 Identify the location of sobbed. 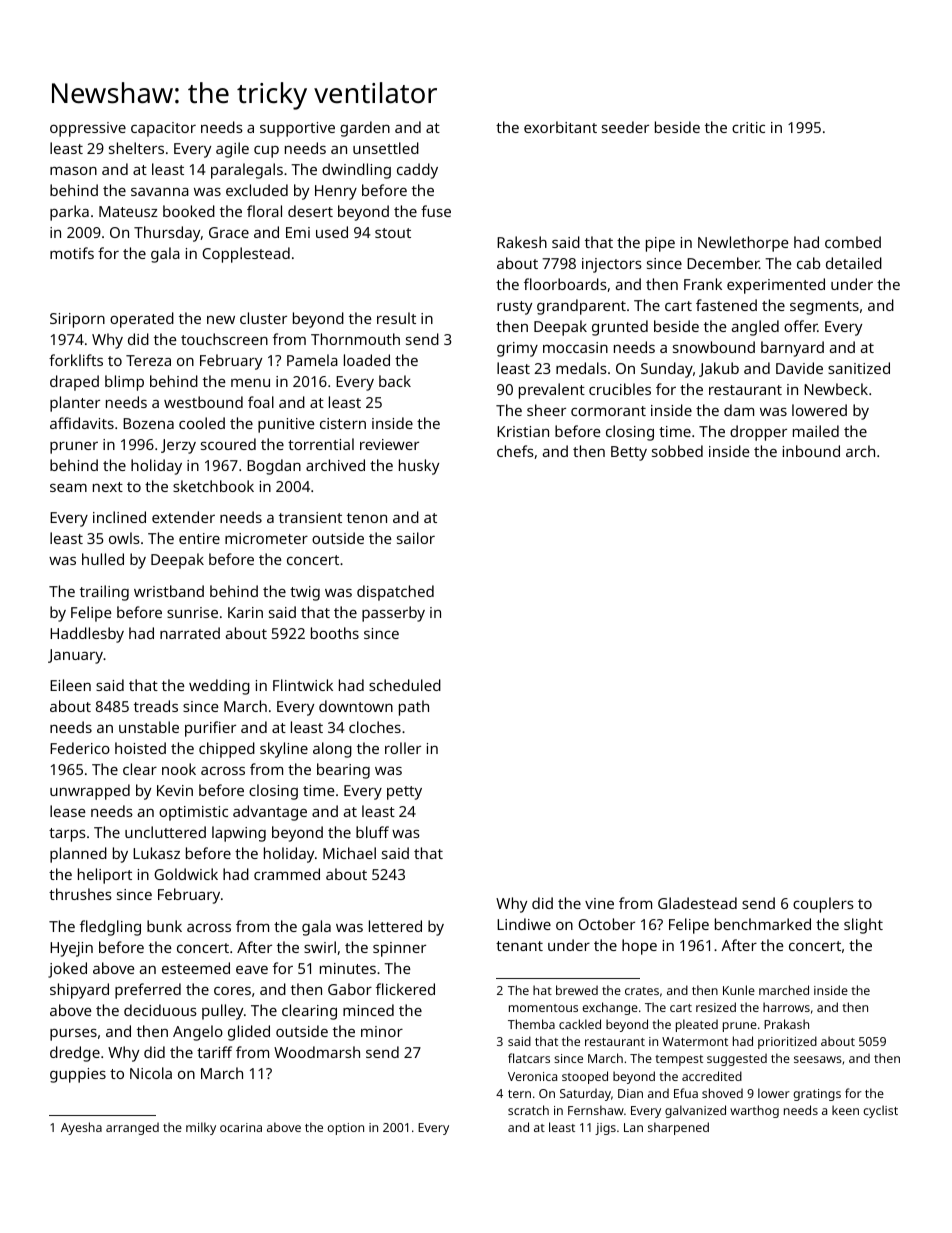
(677, 451).
